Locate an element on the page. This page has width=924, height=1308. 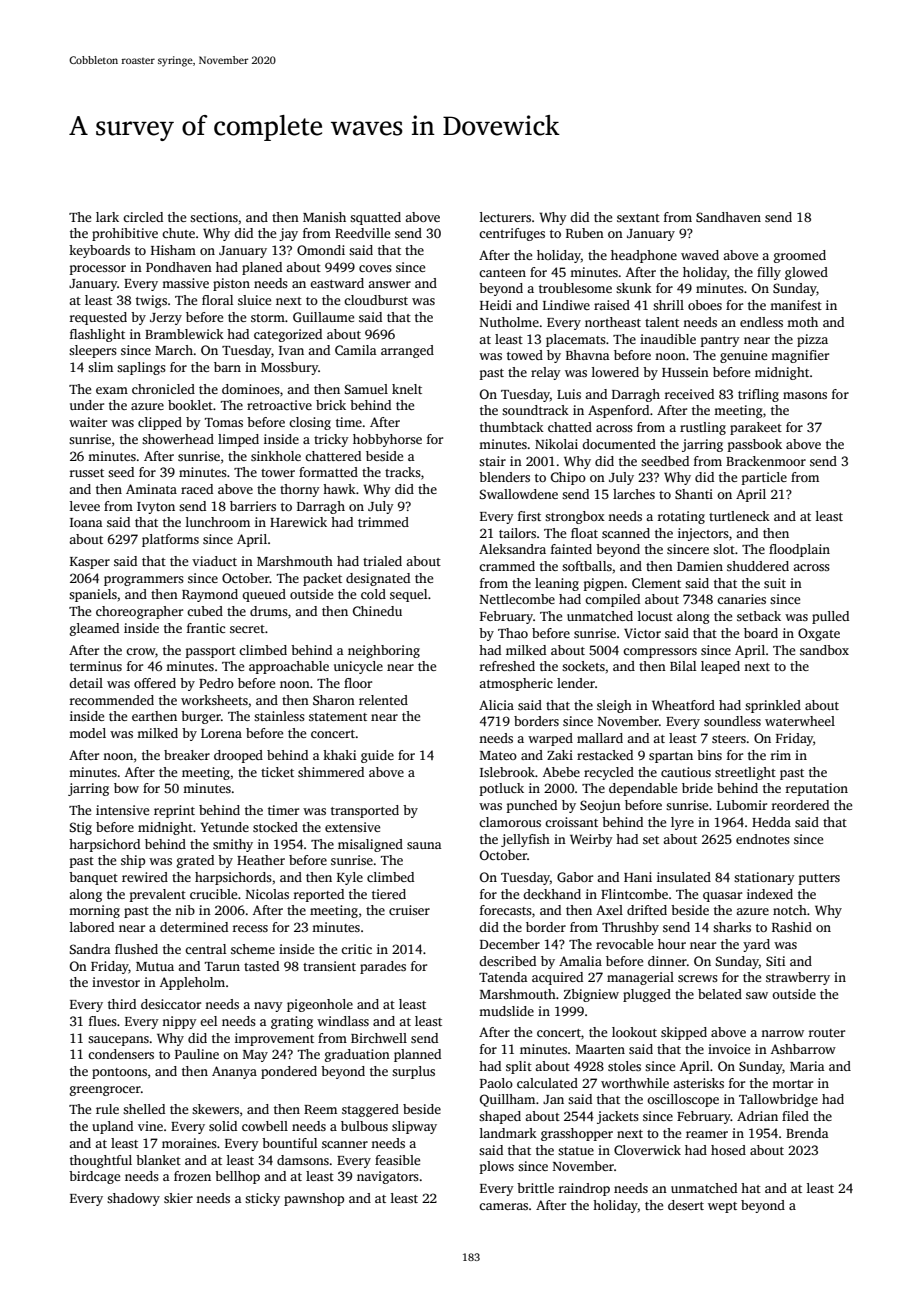
putters is located at coordinates (819, 879).
